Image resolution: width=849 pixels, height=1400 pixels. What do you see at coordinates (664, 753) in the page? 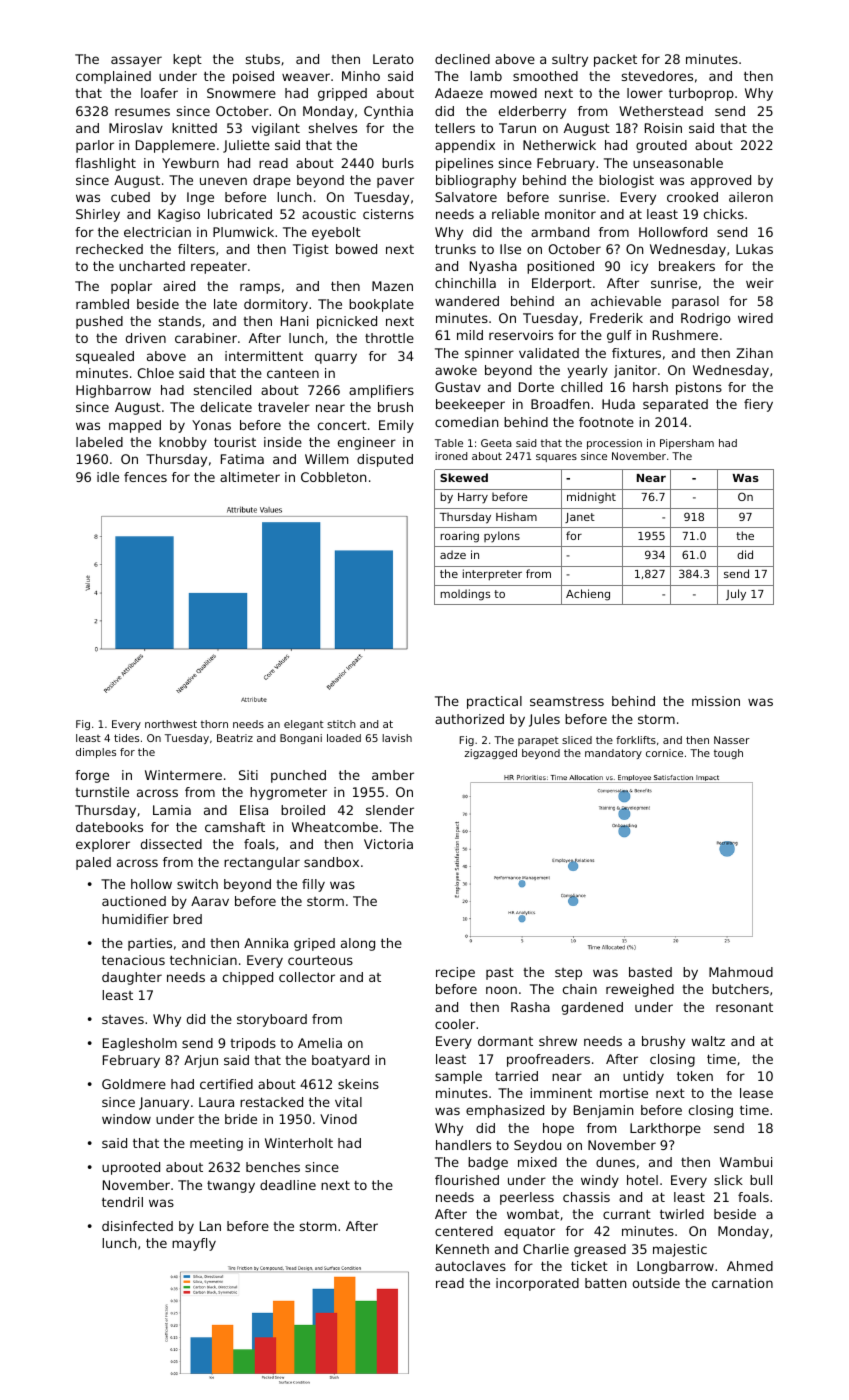
I see `cornice` at bounding box center [664, 753].
